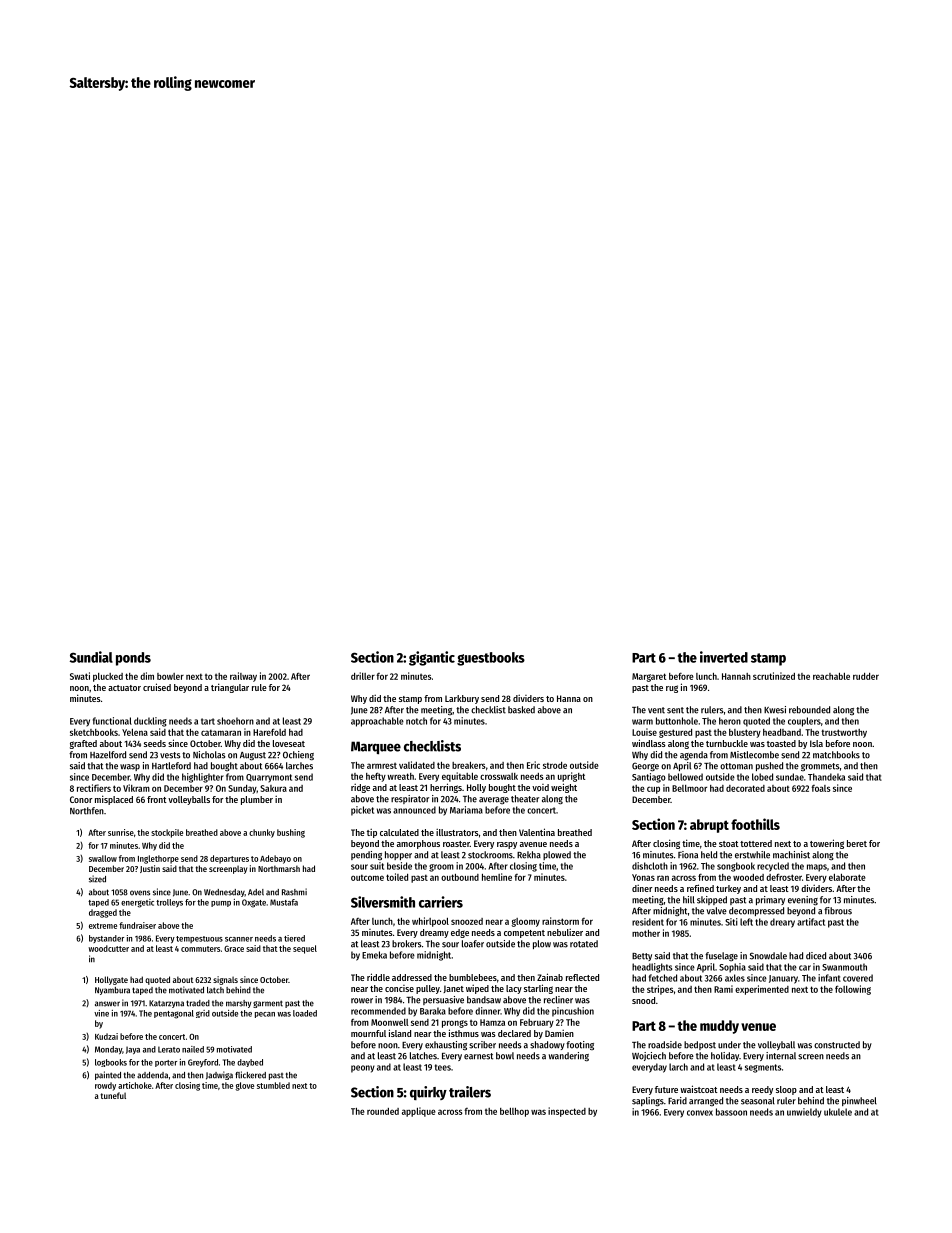  Describe the element at coordinates (838, 911) in the page. I see `fibrous` at that location.
